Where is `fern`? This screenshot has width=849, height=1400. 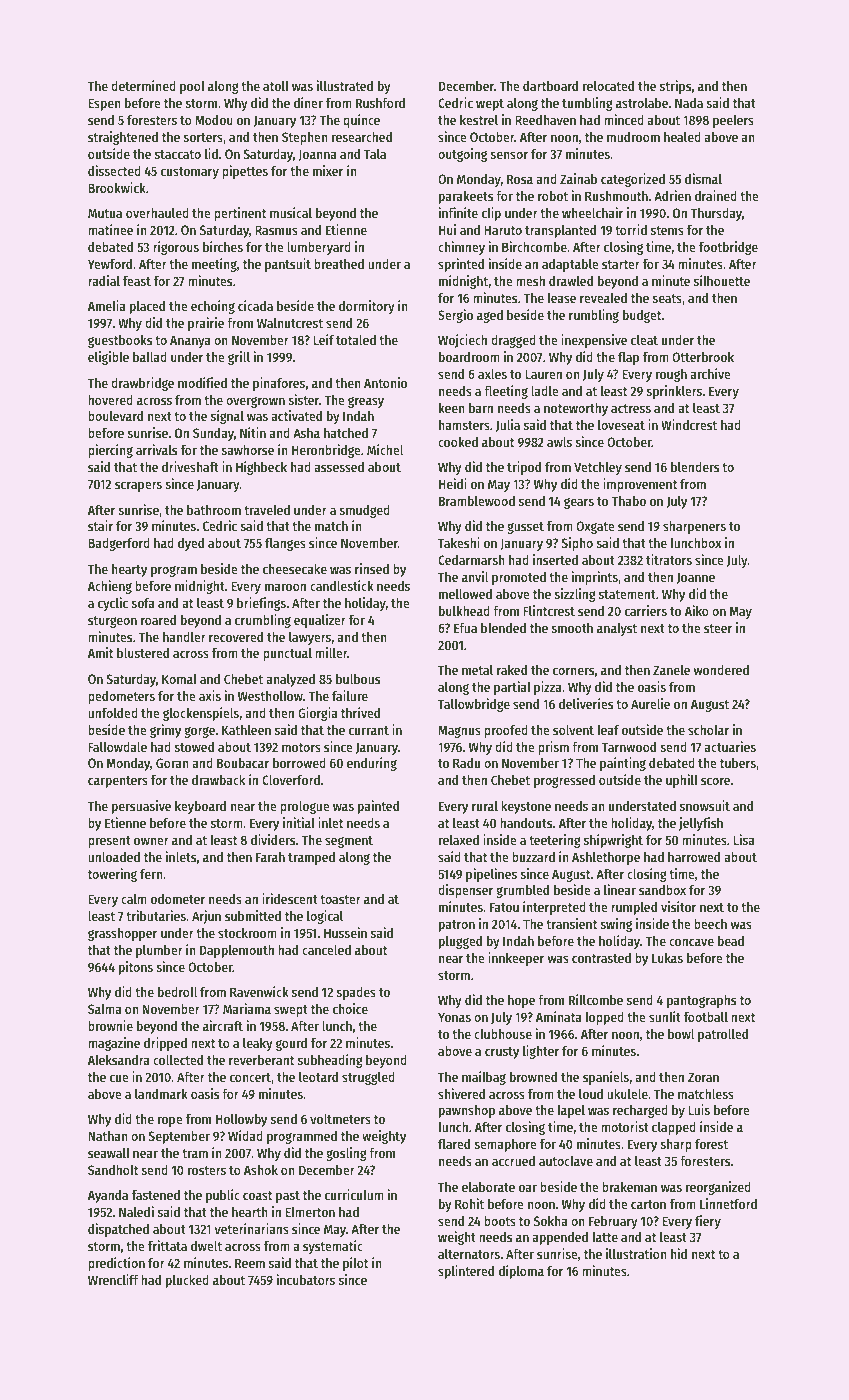 fern is located at coordinates (151, 874).
